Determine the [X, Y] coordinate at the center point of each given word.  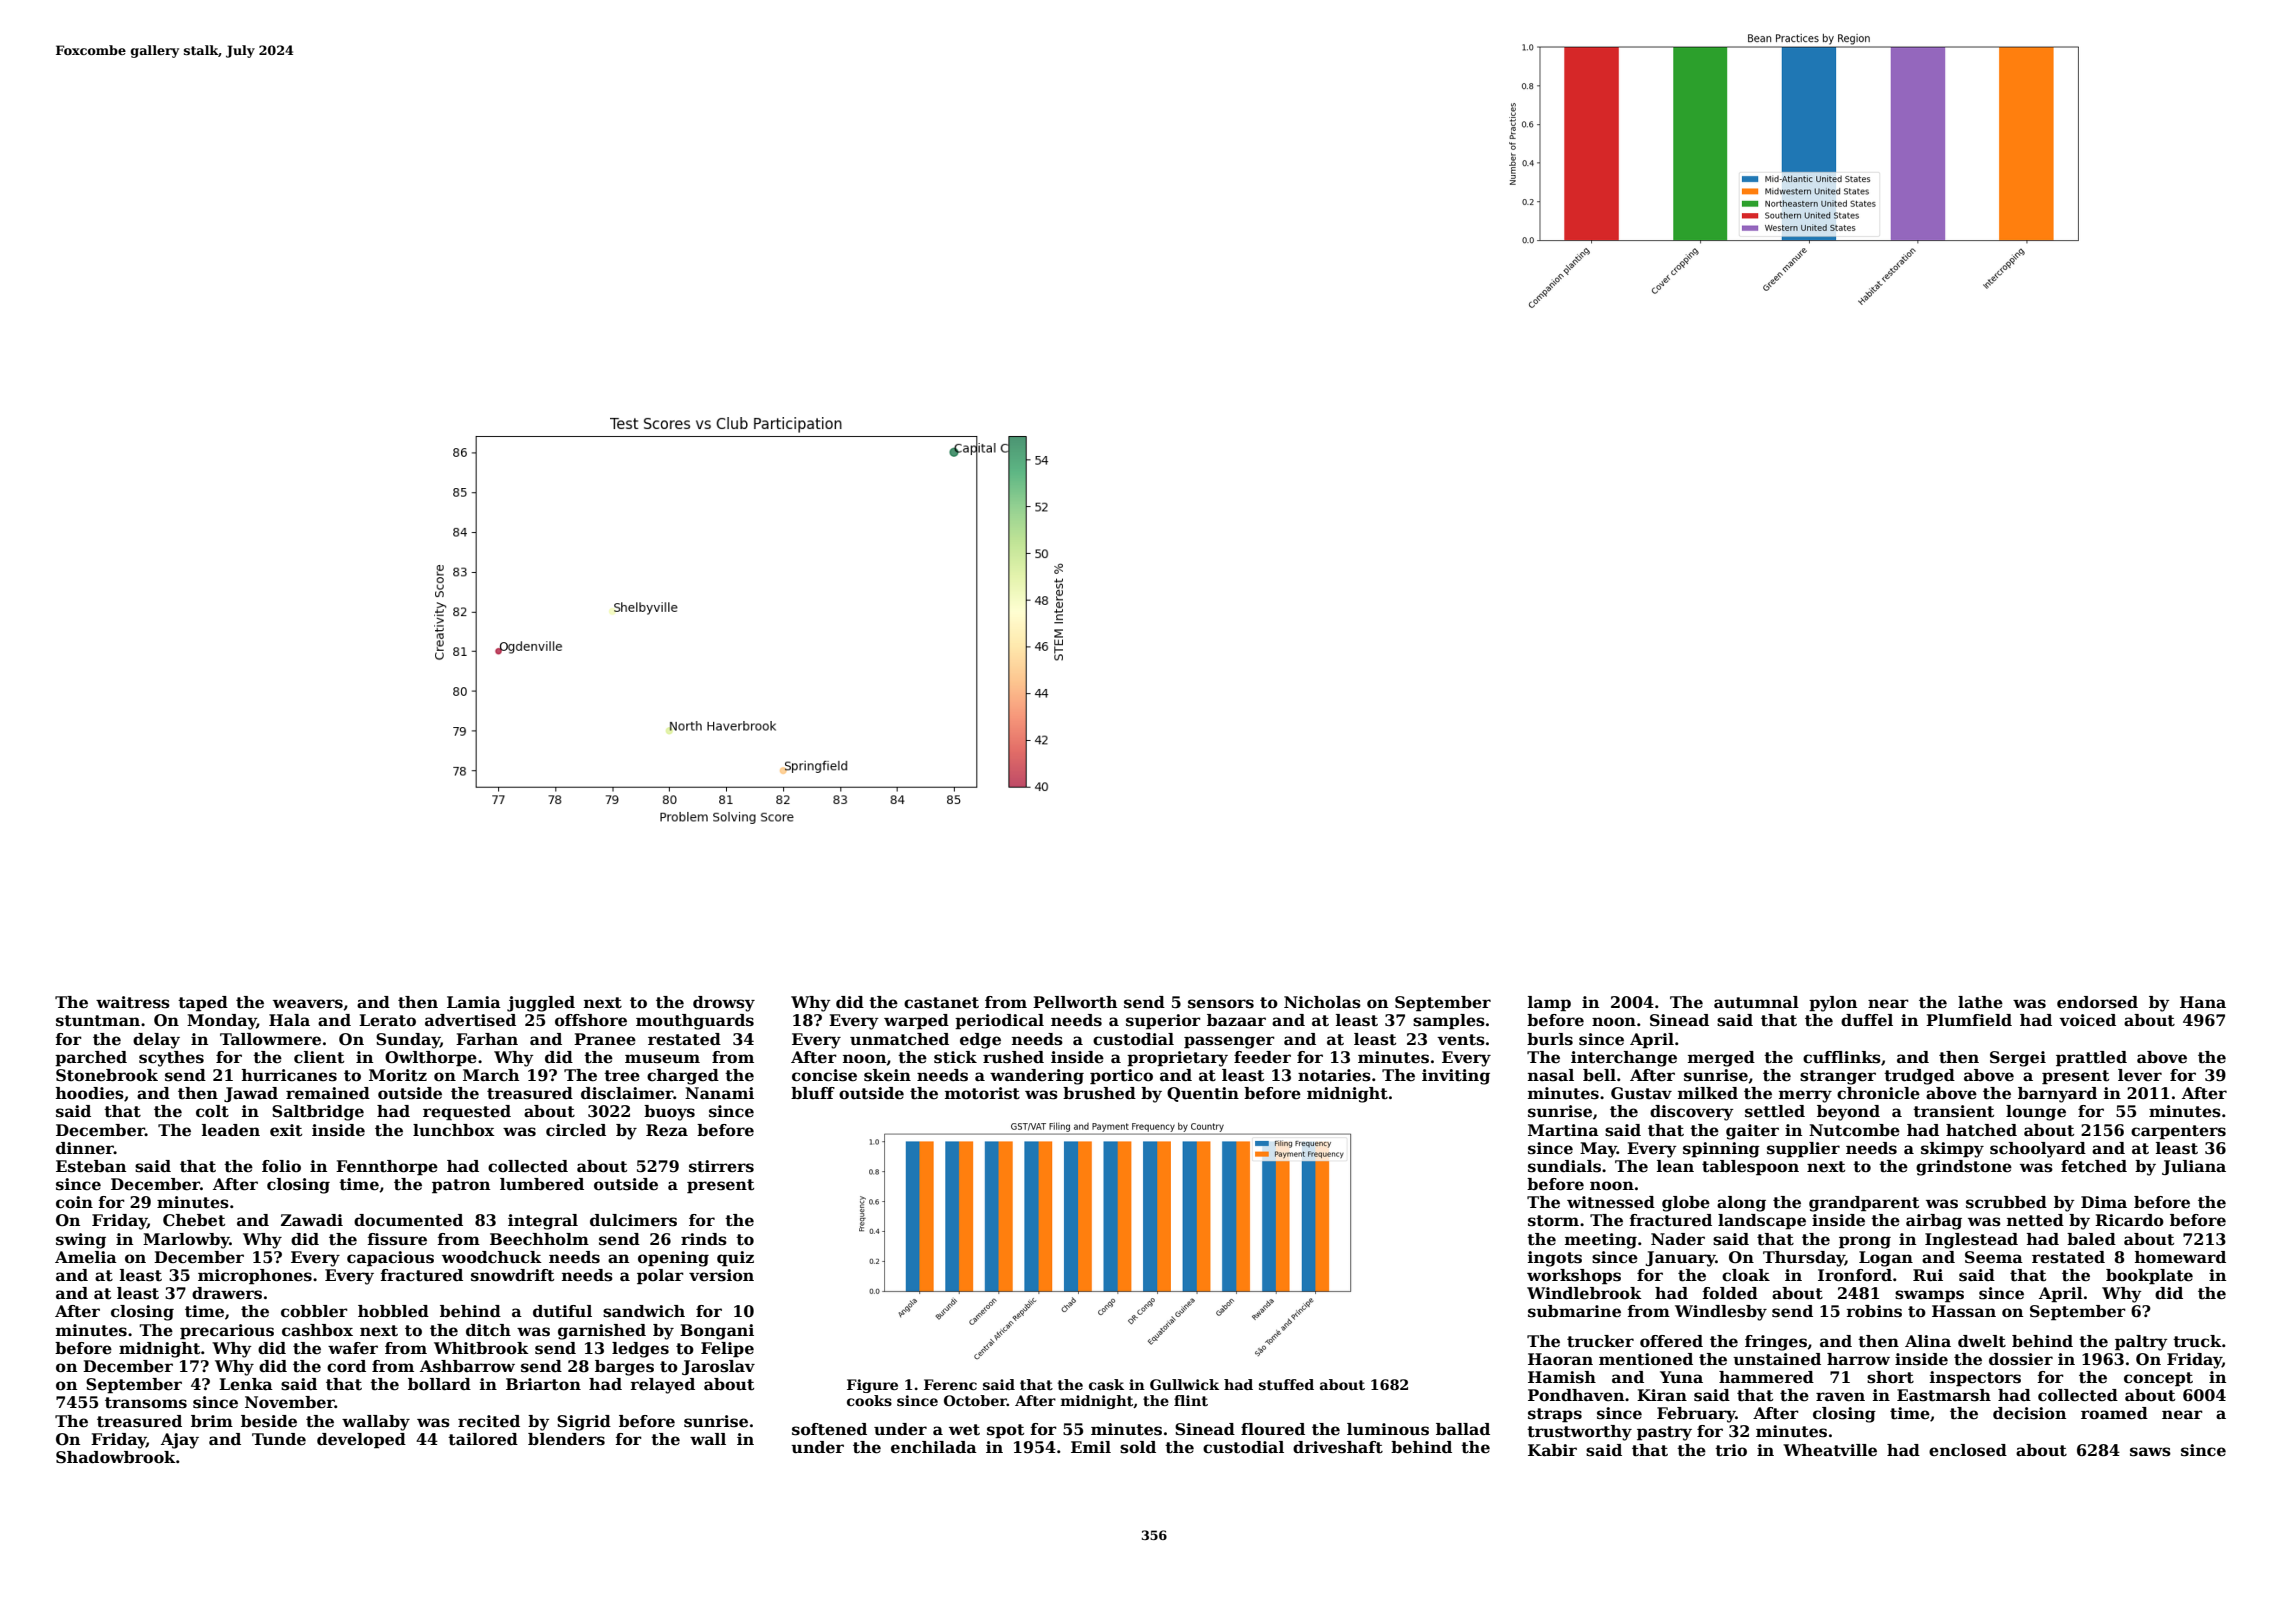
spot [1005, 1431]
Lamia [474, 1002]
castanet [941, 1003]
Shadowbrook [116, 1457]
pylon [1833, 1004]
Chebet [194, 1220]
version [721, 1275]
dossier [2021, 1359]
